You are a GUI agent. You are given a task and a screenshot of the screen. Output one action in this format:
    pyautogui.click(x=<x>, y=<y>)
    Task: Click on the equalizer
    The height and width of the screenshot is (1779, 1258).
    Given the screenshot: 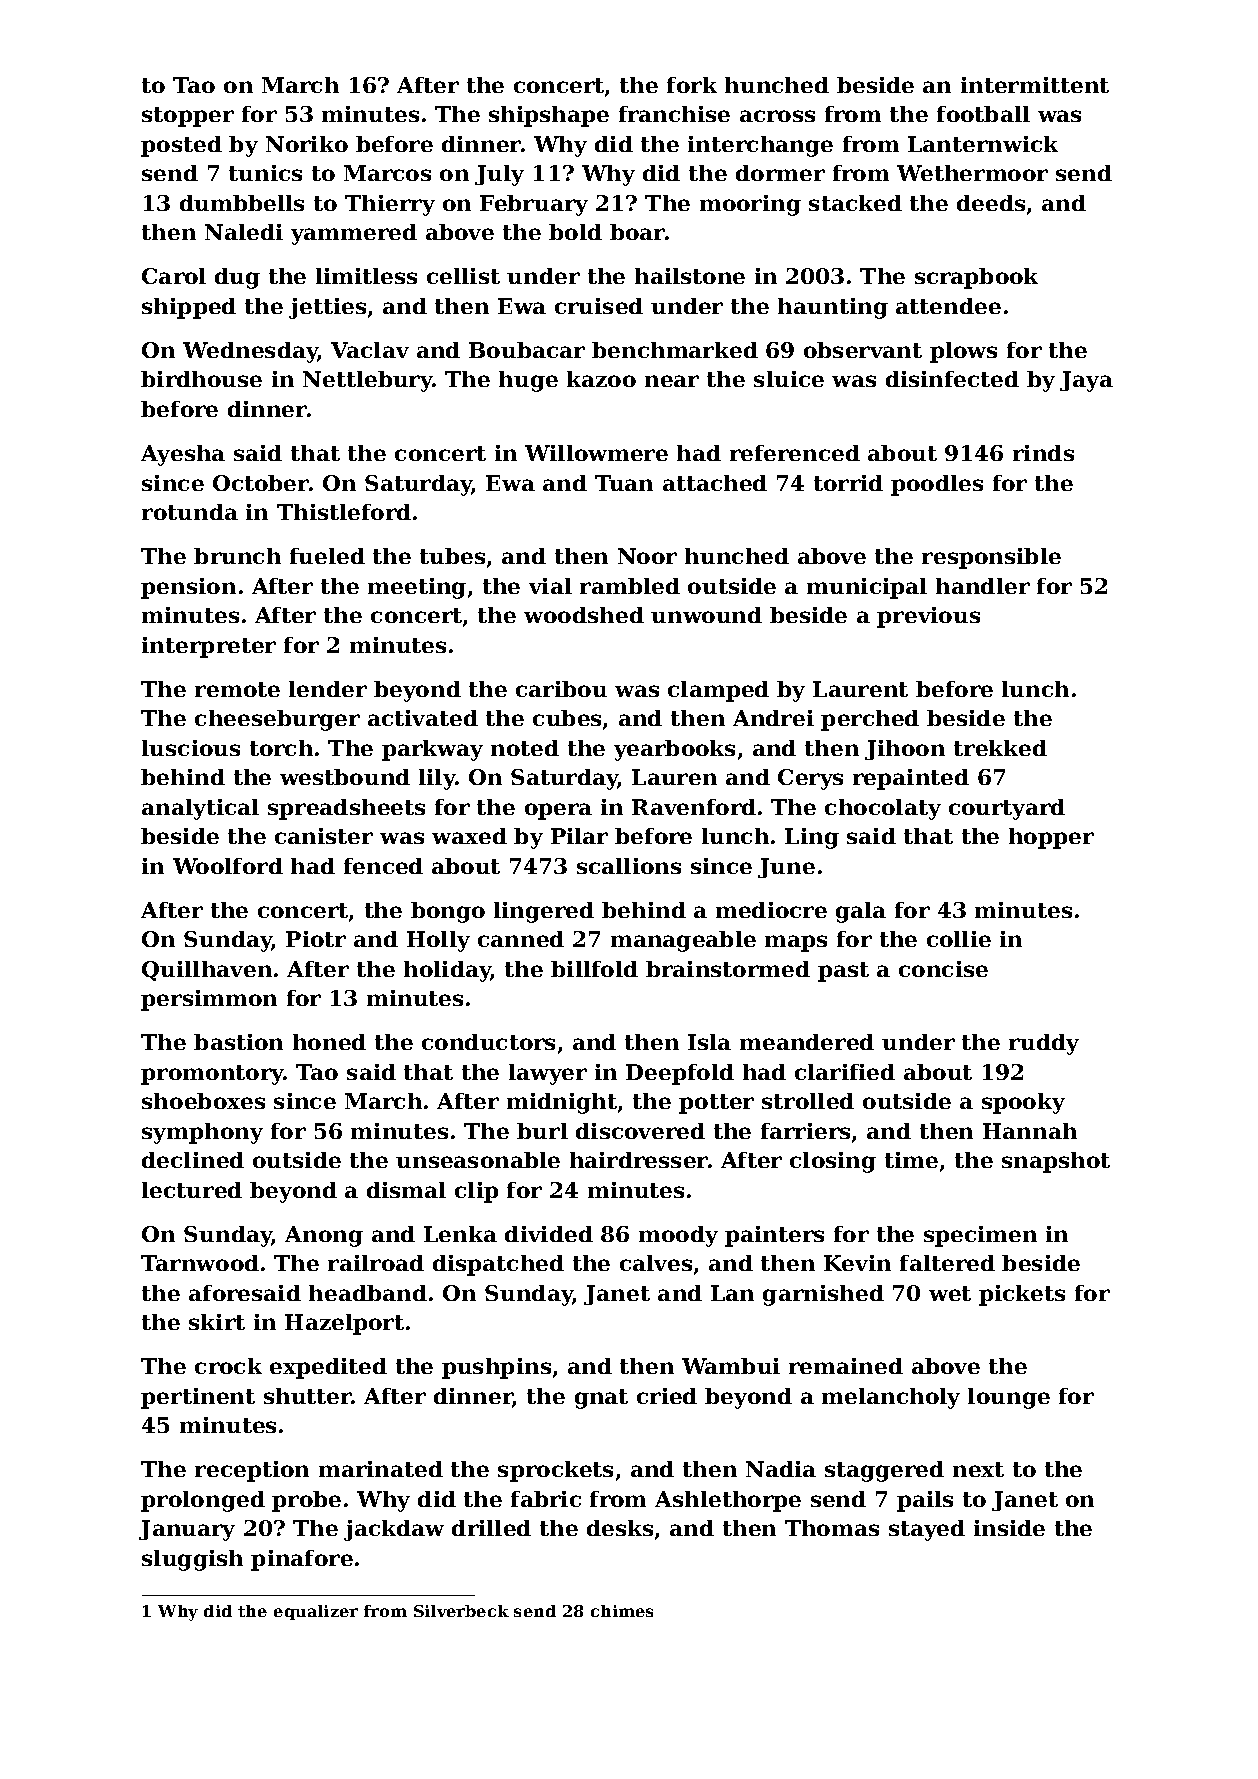 What is the action you would take?
    pyautogui.click(x=316, y=1612)
